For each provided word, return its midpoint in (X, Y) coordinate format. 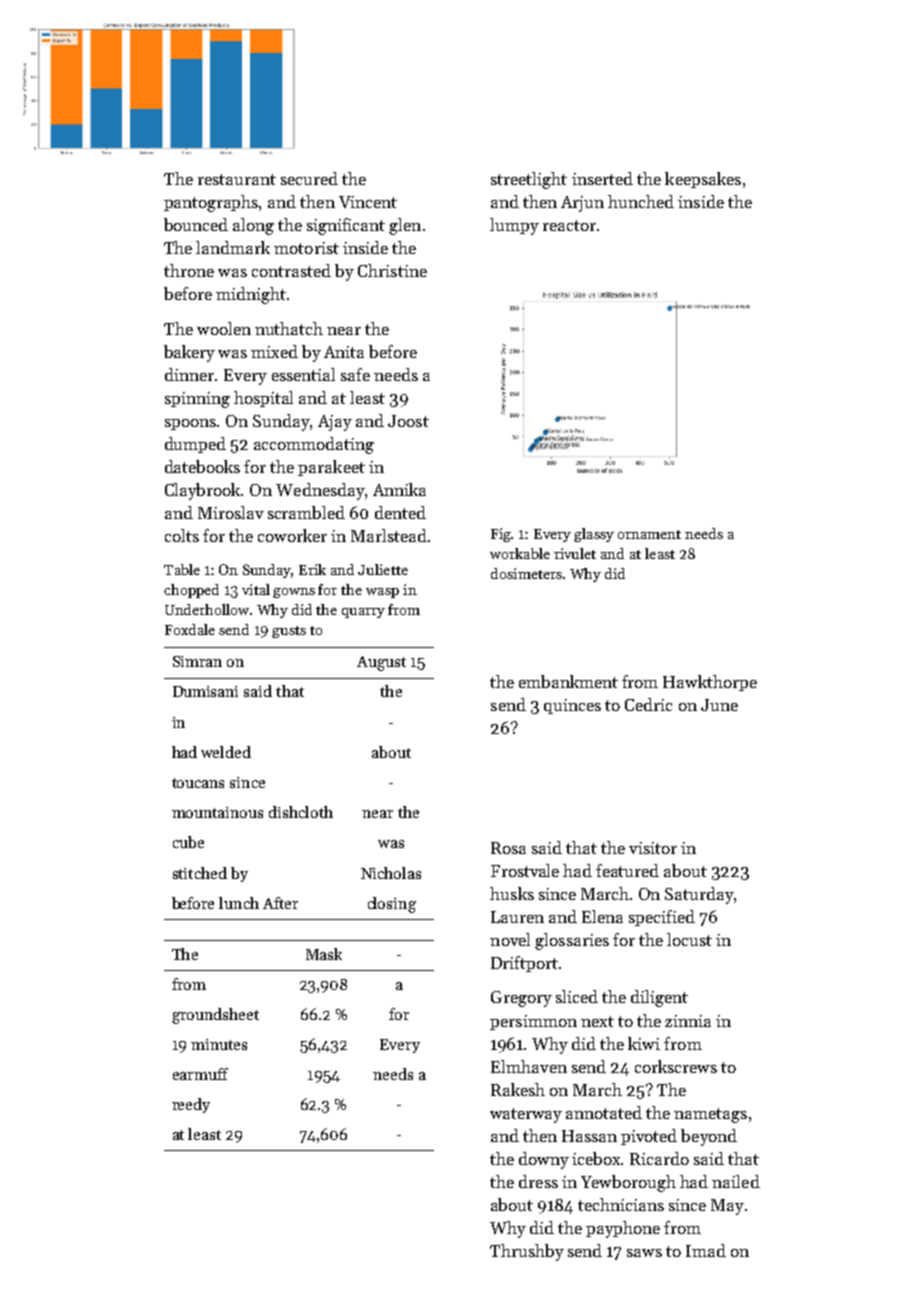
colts (182, 535)
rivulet (575, 553)
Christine (392, 270)
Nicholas (391, 873)
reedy (191, 1105)
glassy (594, 535)
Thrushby (527, 1252)
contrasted (291, 270)
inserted (602, 178)
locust (689, 939)
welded (226, 752)
